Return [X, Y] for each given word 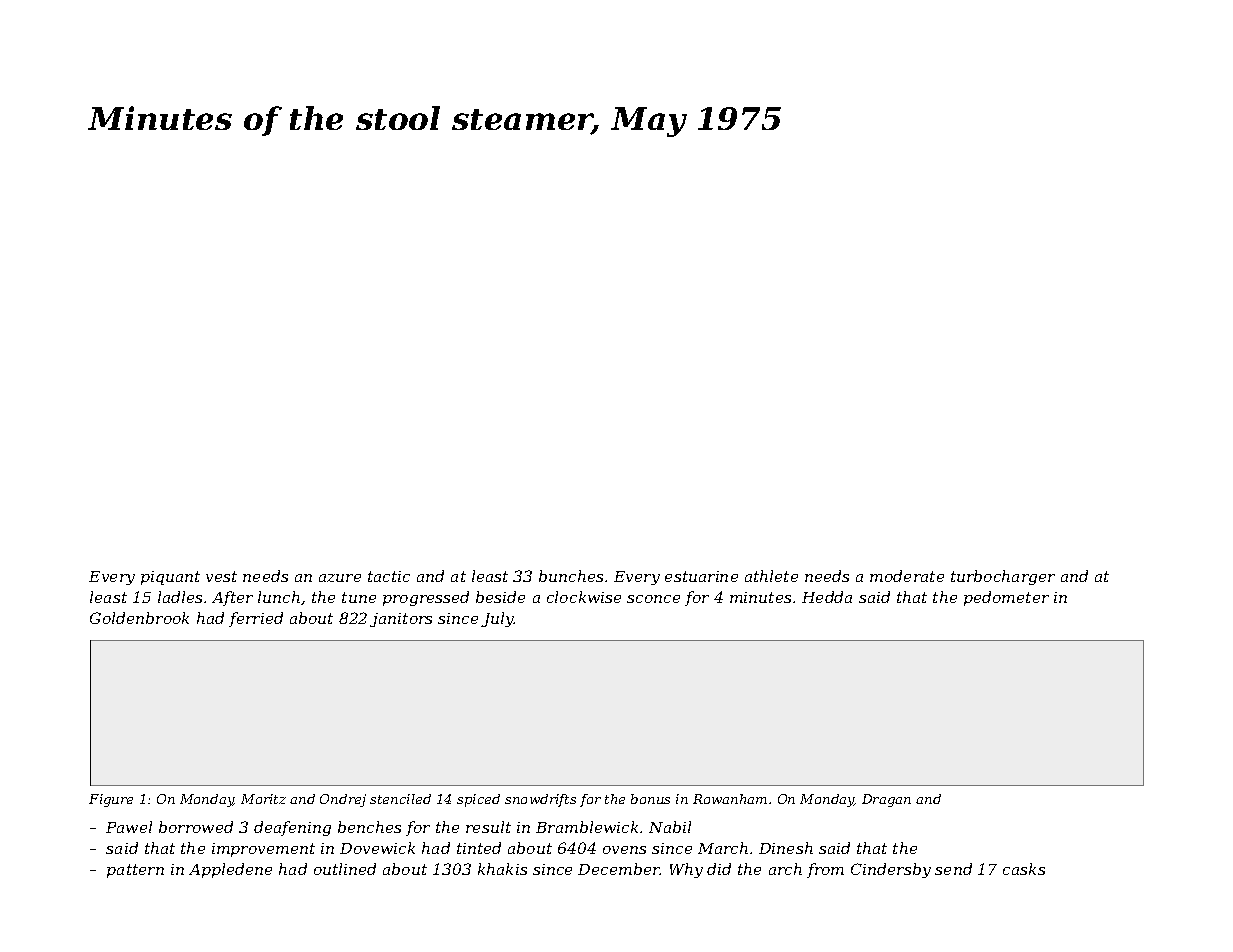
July [497, 619]
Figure [111, 800]
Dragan [886, 800]
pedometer [1006, 598]
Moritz [263, 799]
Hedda [827, 597]
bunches [571, 576]
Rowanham [730, 799]
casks [1024, 869]
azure [340, 578]
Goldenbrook [139, 618]
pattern [135, 871]
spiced [478, 800]
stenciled [400, 799]
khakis [502, 869]
